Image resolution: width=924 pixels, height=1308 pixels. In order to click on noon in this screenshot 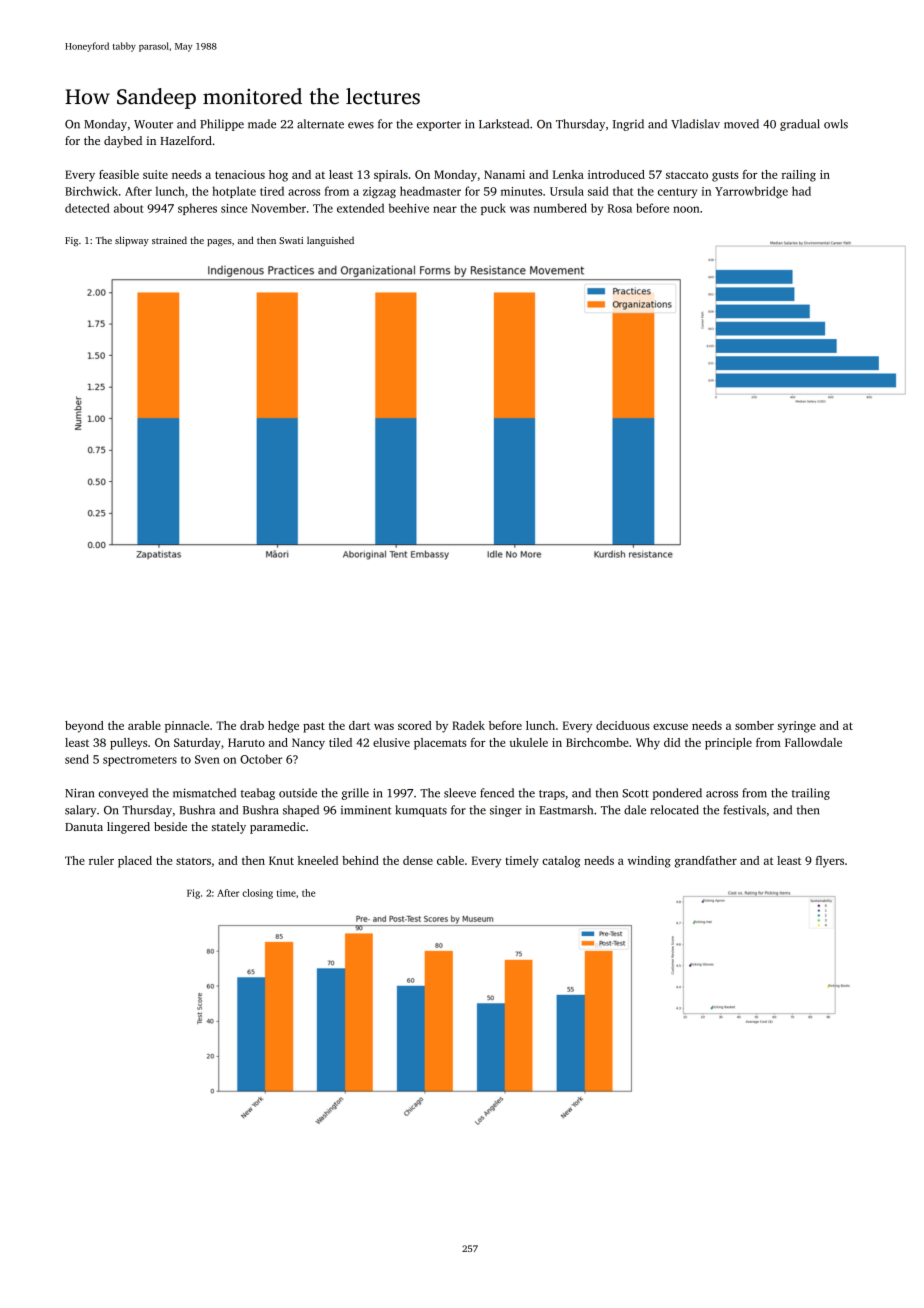, I will do `click(686, 209)`.
